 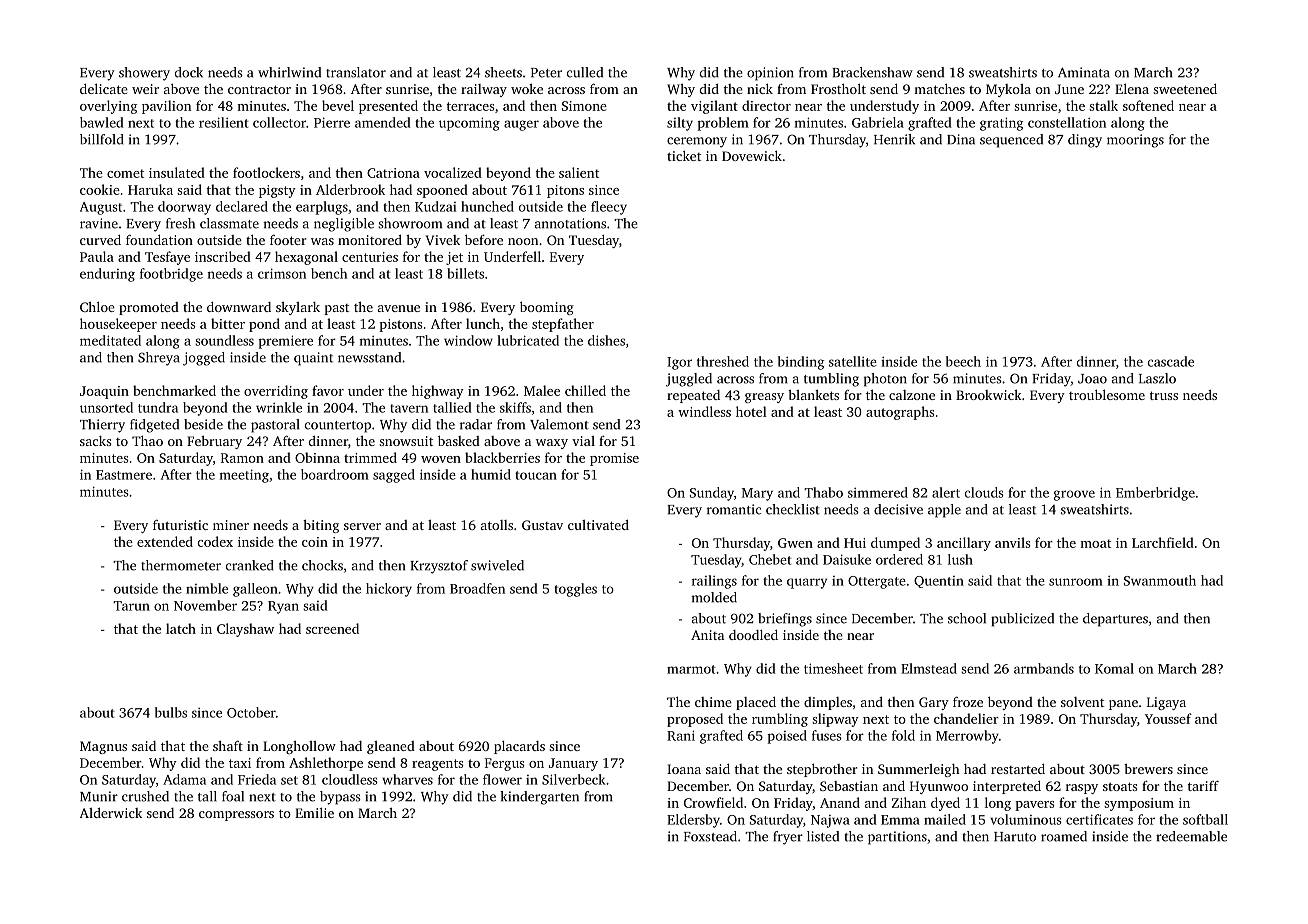 What do you see at coordinates (1011, 141) in the document?
I see `sequenced` at bounding box center [1011, 141].
